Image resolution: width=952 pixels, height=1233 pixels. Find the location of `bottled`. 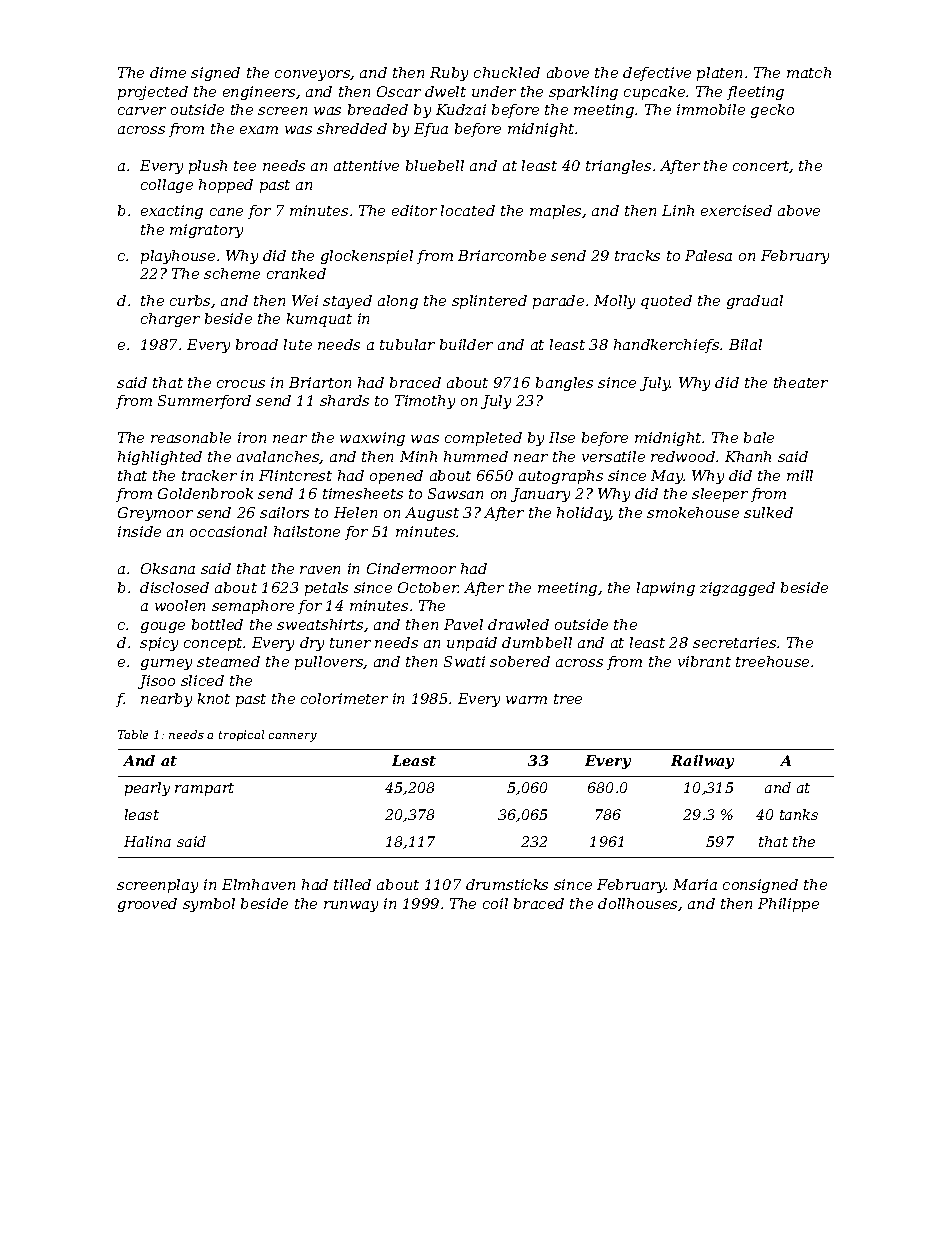

bottled is located at coordinates (217, 624).
